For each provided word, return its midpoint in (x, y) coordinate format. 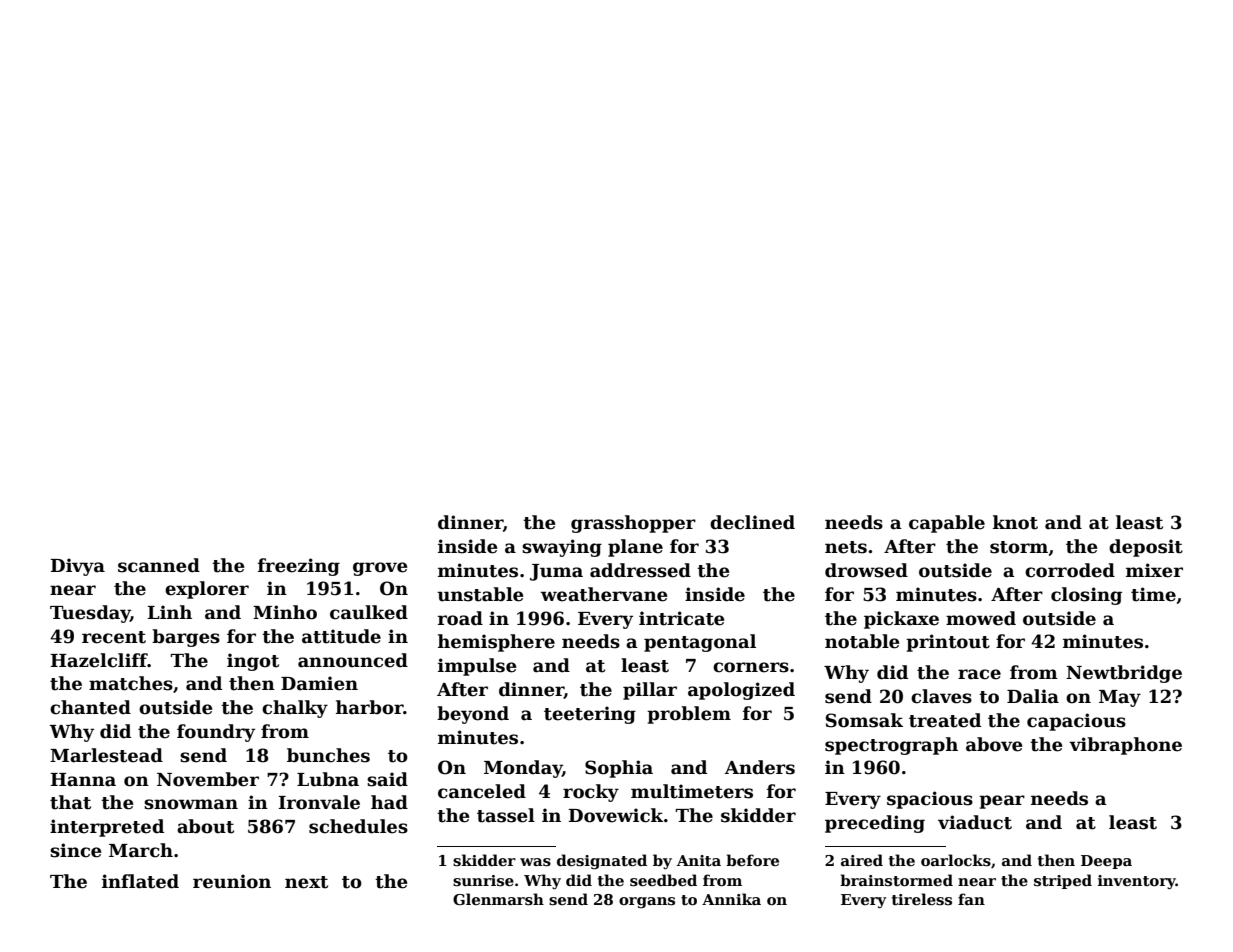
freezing (299, 567)
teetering (590, 715)
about (205, 826)
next (306, 882)
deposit (1146, 548)
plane (635, 548)
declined (752, 522)
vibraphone (1125, 746)
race (979, 674)
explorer (207, 590)
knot (1015, 522)
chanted (90, 707)
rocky (591, 793)
